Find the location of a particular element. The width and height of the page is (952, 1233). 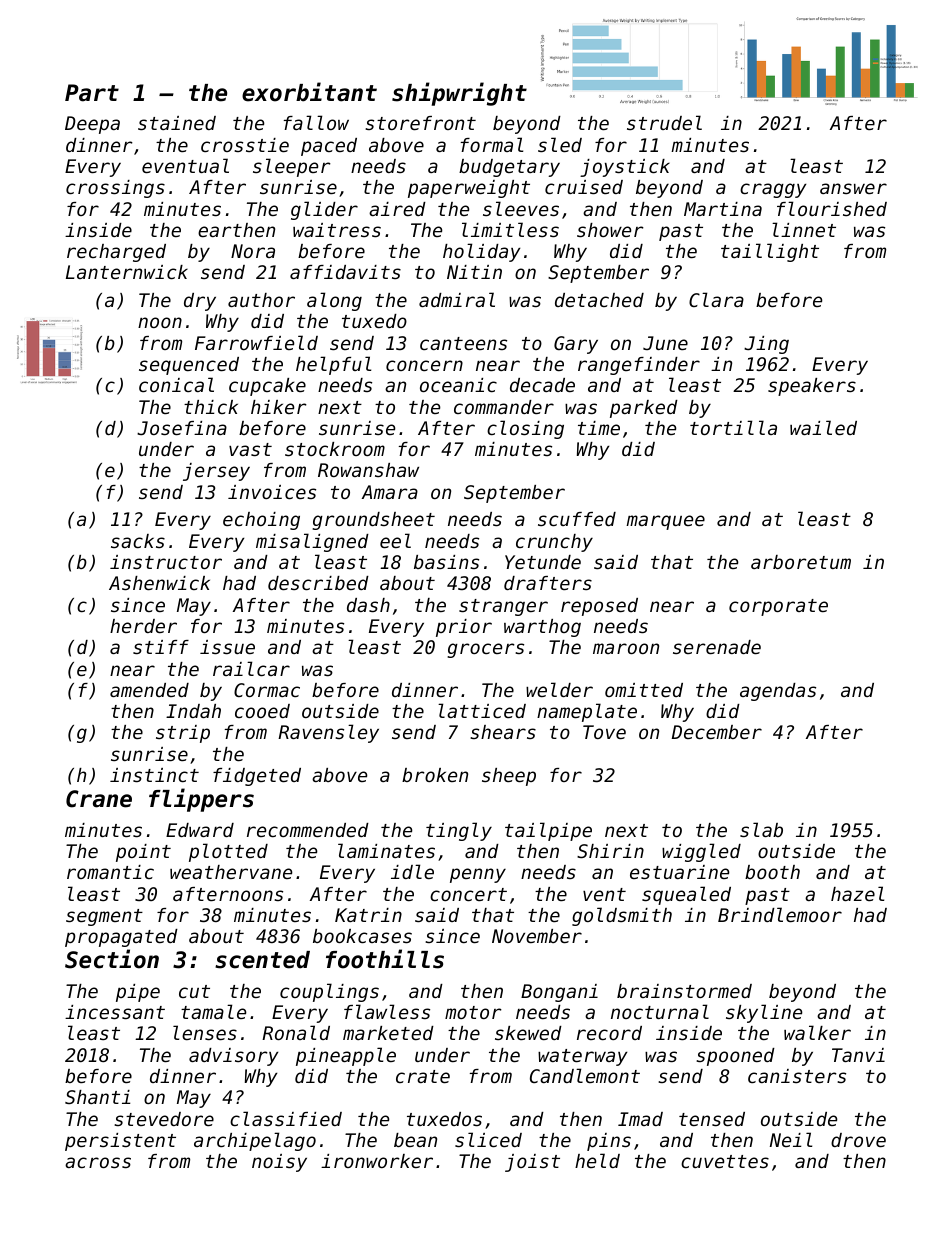

crate is located at coordinates (423, 1076).
